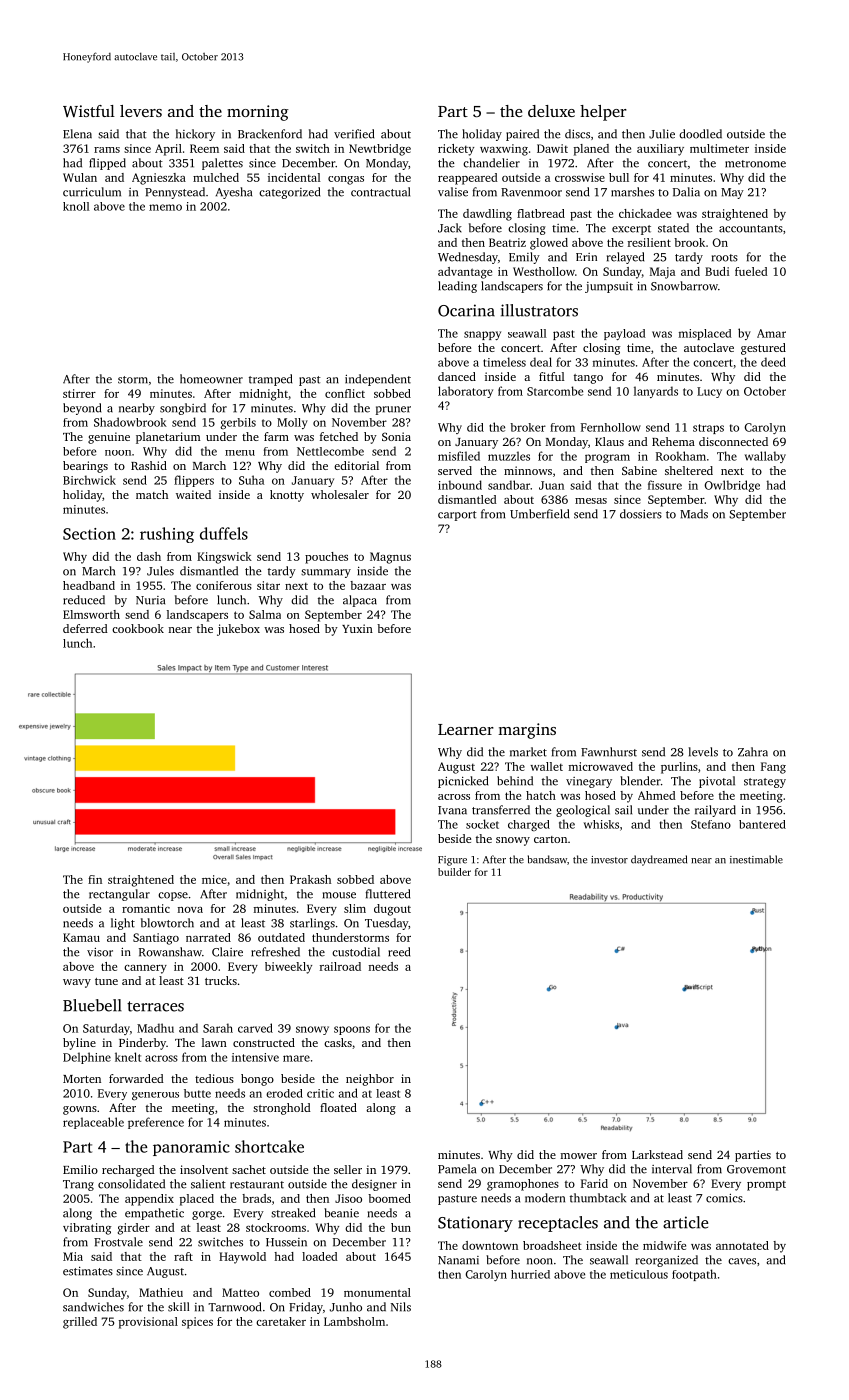  Describe the element at coordinates (452, 810) in the image. I see `Ivana` at that location.
